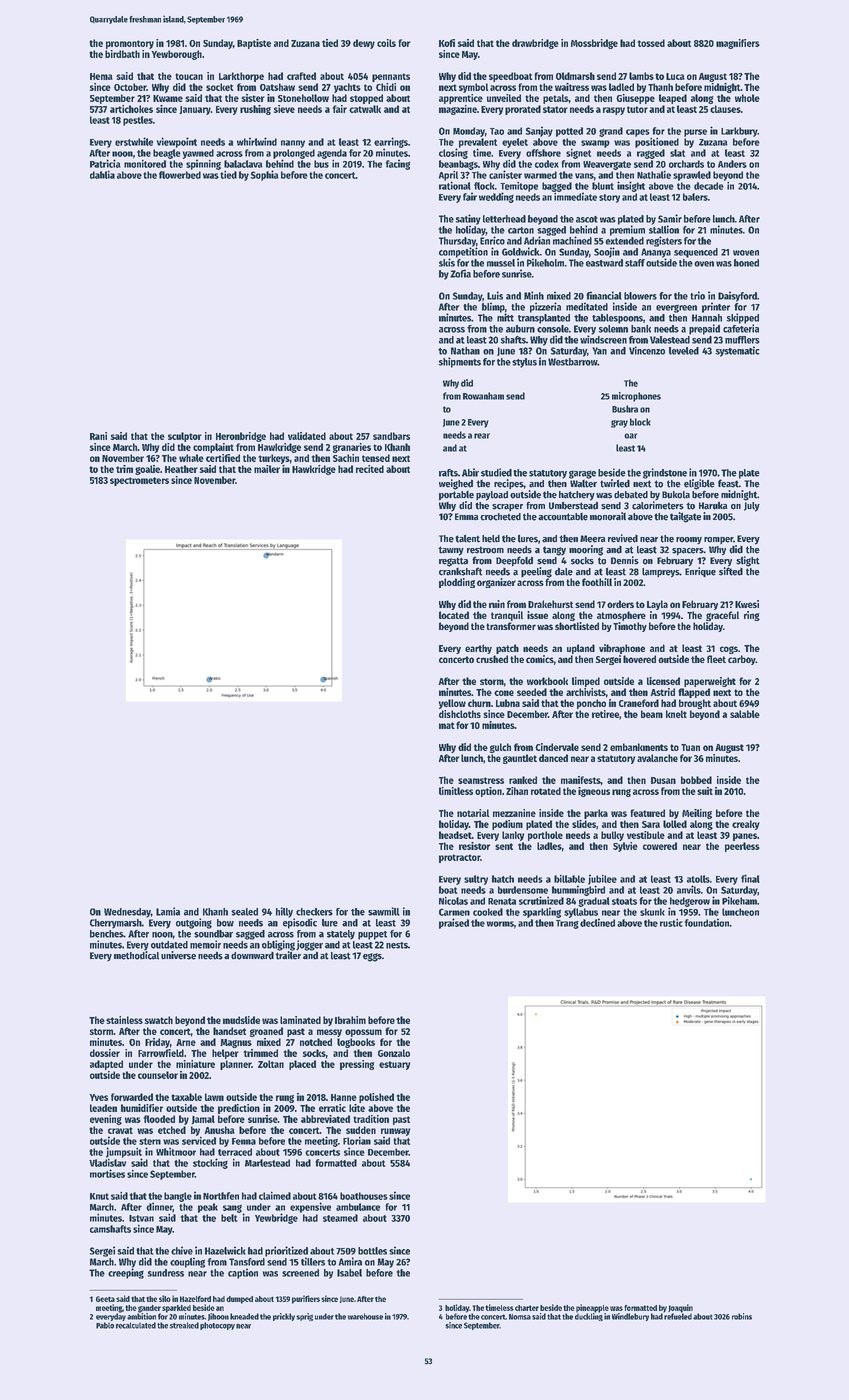 This screenshot has height=1400, width=849. I want to click on ladled, so click(621, 87).
